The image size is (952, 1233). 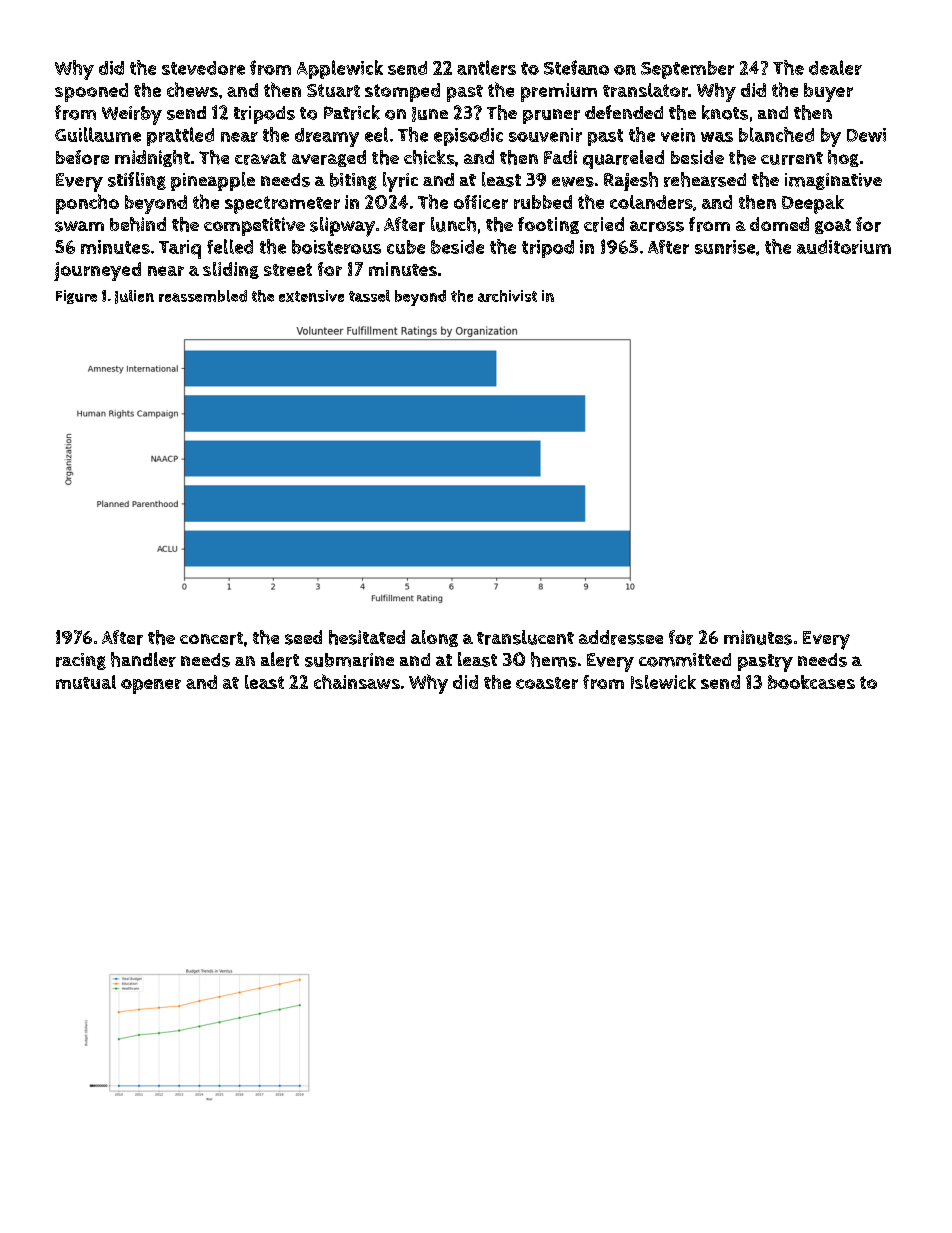 I want to click on rehearsed, so click(x=705, y=179).
